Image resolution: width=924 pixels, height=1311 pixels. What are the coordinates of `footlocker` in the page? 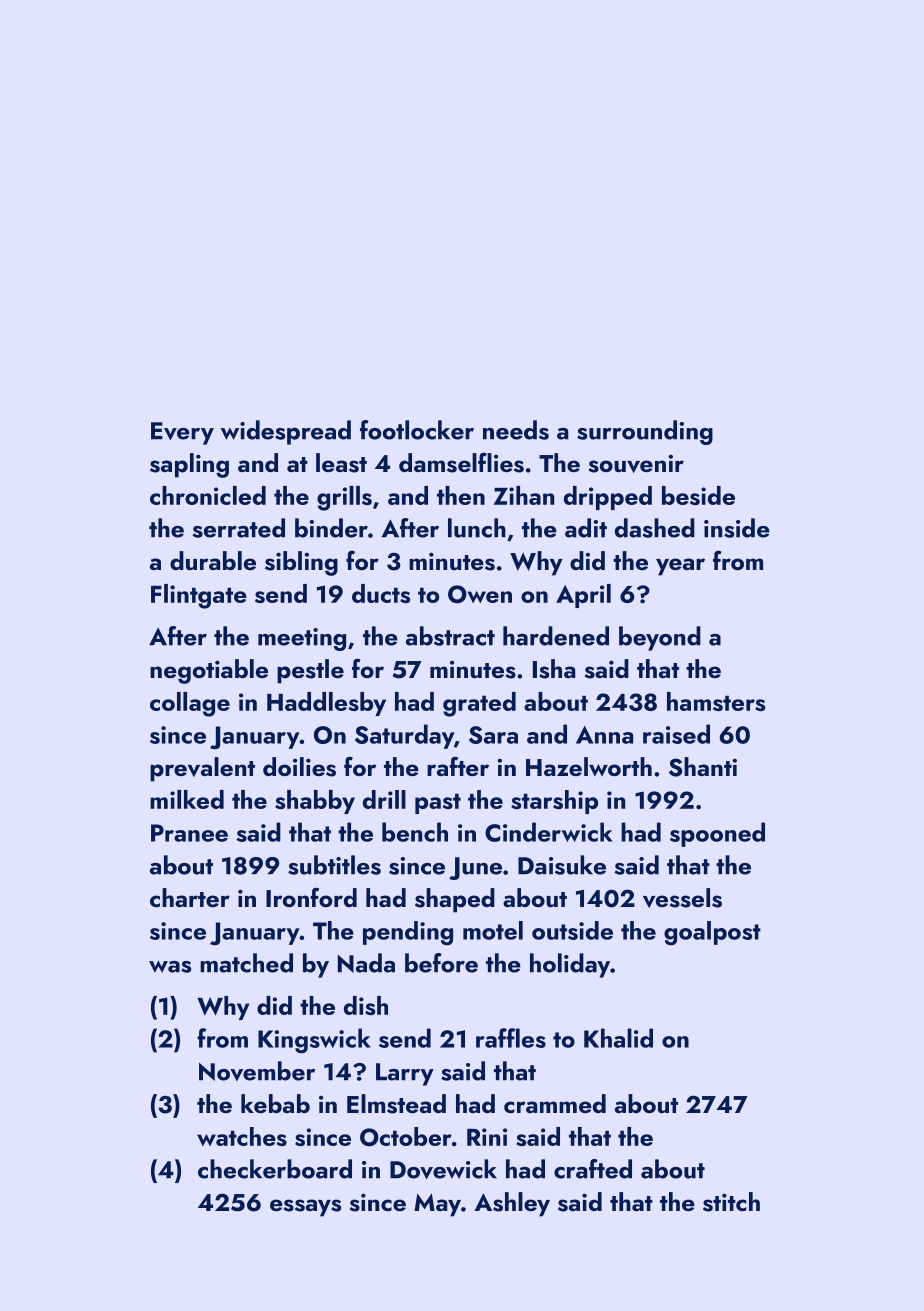 It's located at (417, 430).
